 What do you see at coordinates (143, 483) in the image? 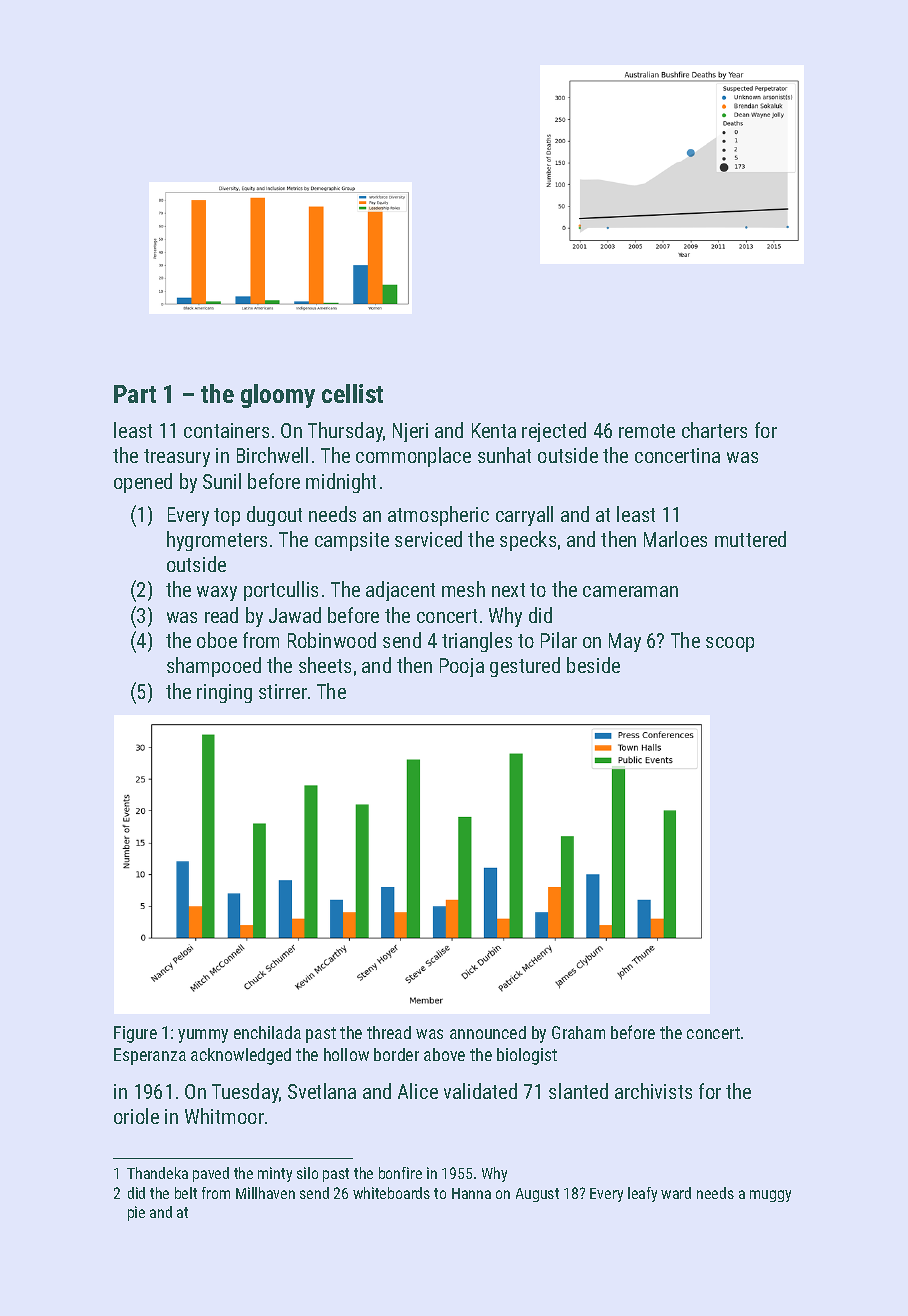
I see `opened` at bounding box center [143, 483].
